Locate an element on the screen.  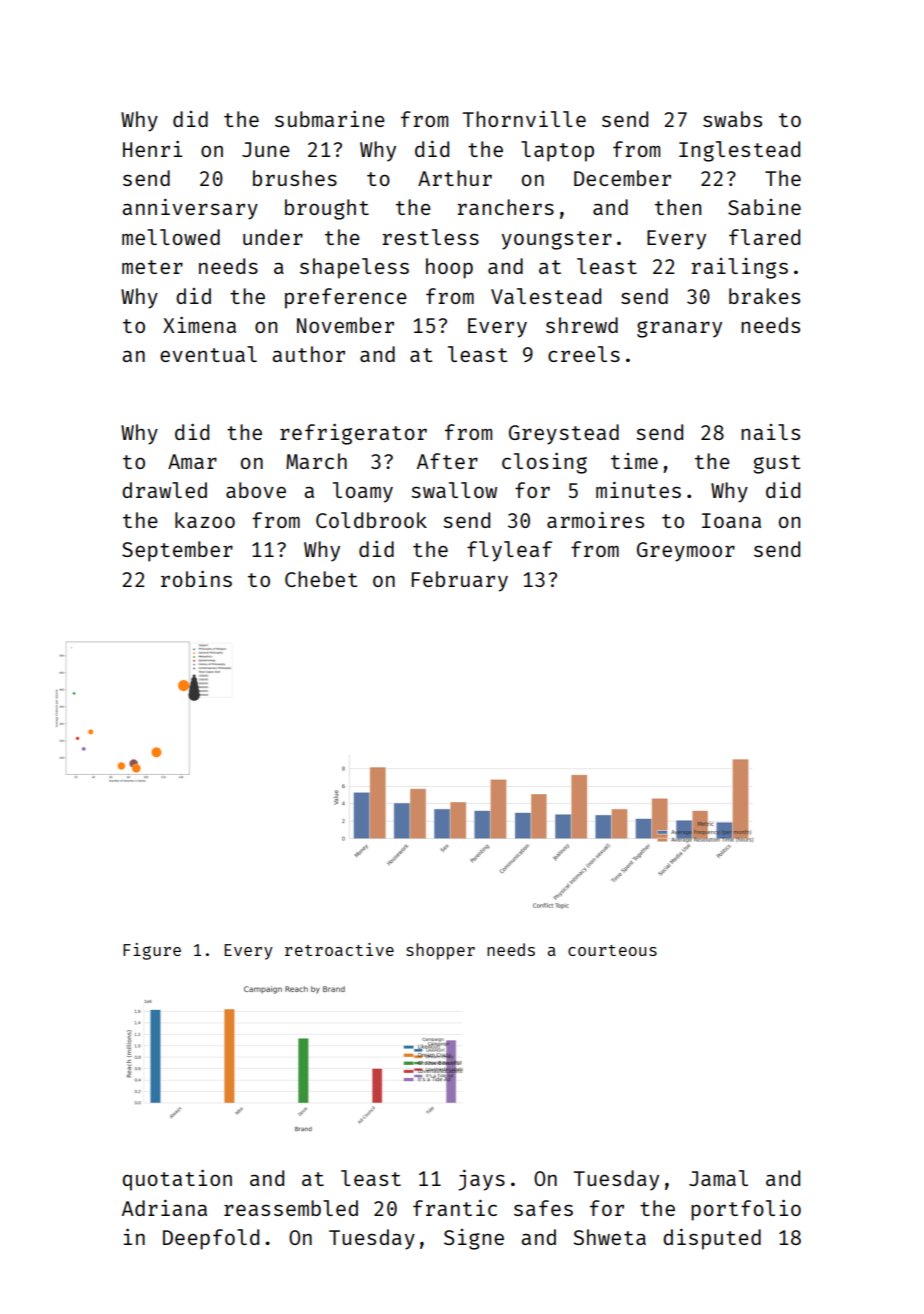
courteous is located at coordinates (612, 950).
